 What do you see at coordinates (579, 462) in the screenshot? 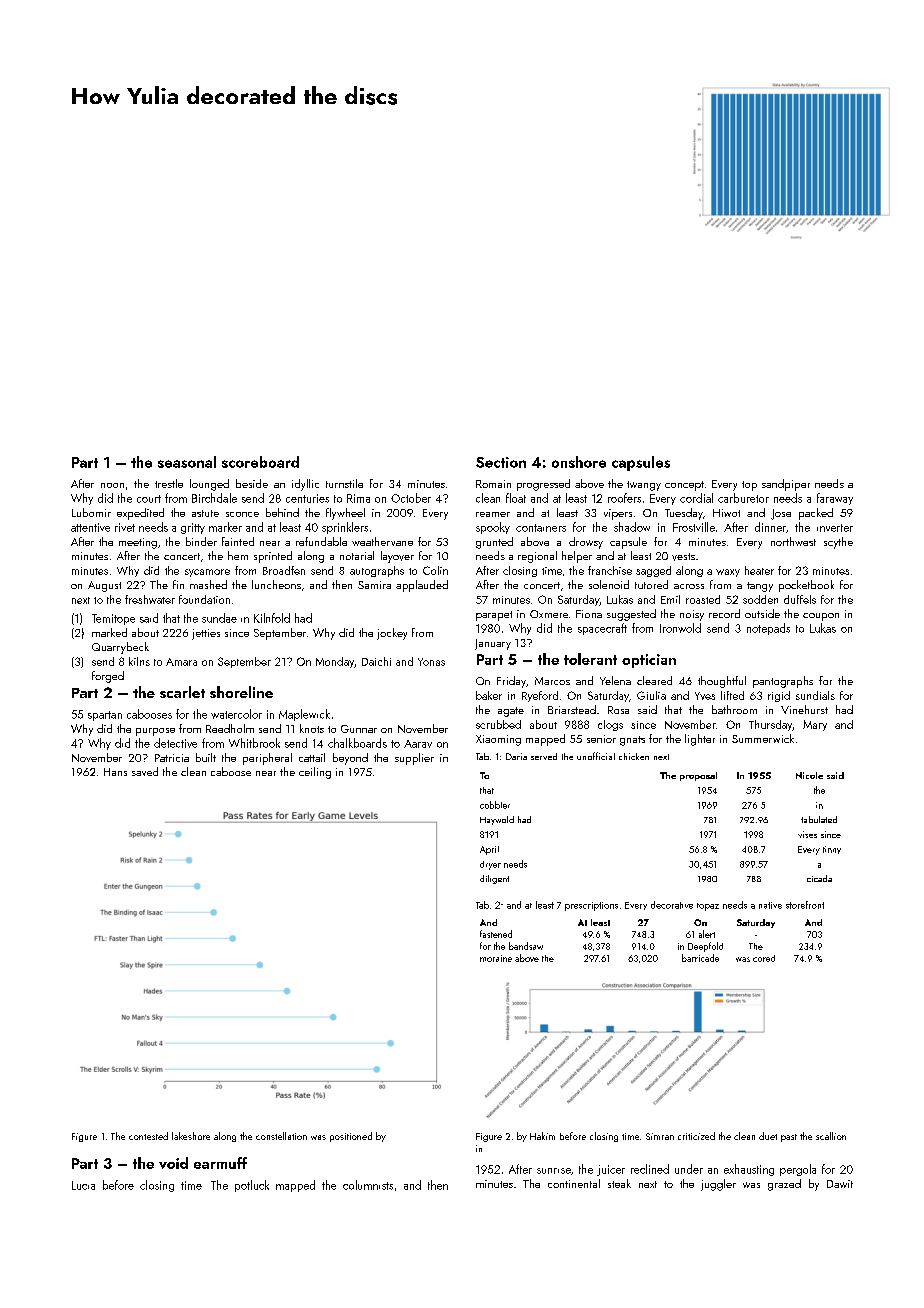
I see `onshore` at bounding box center [579, 462].
